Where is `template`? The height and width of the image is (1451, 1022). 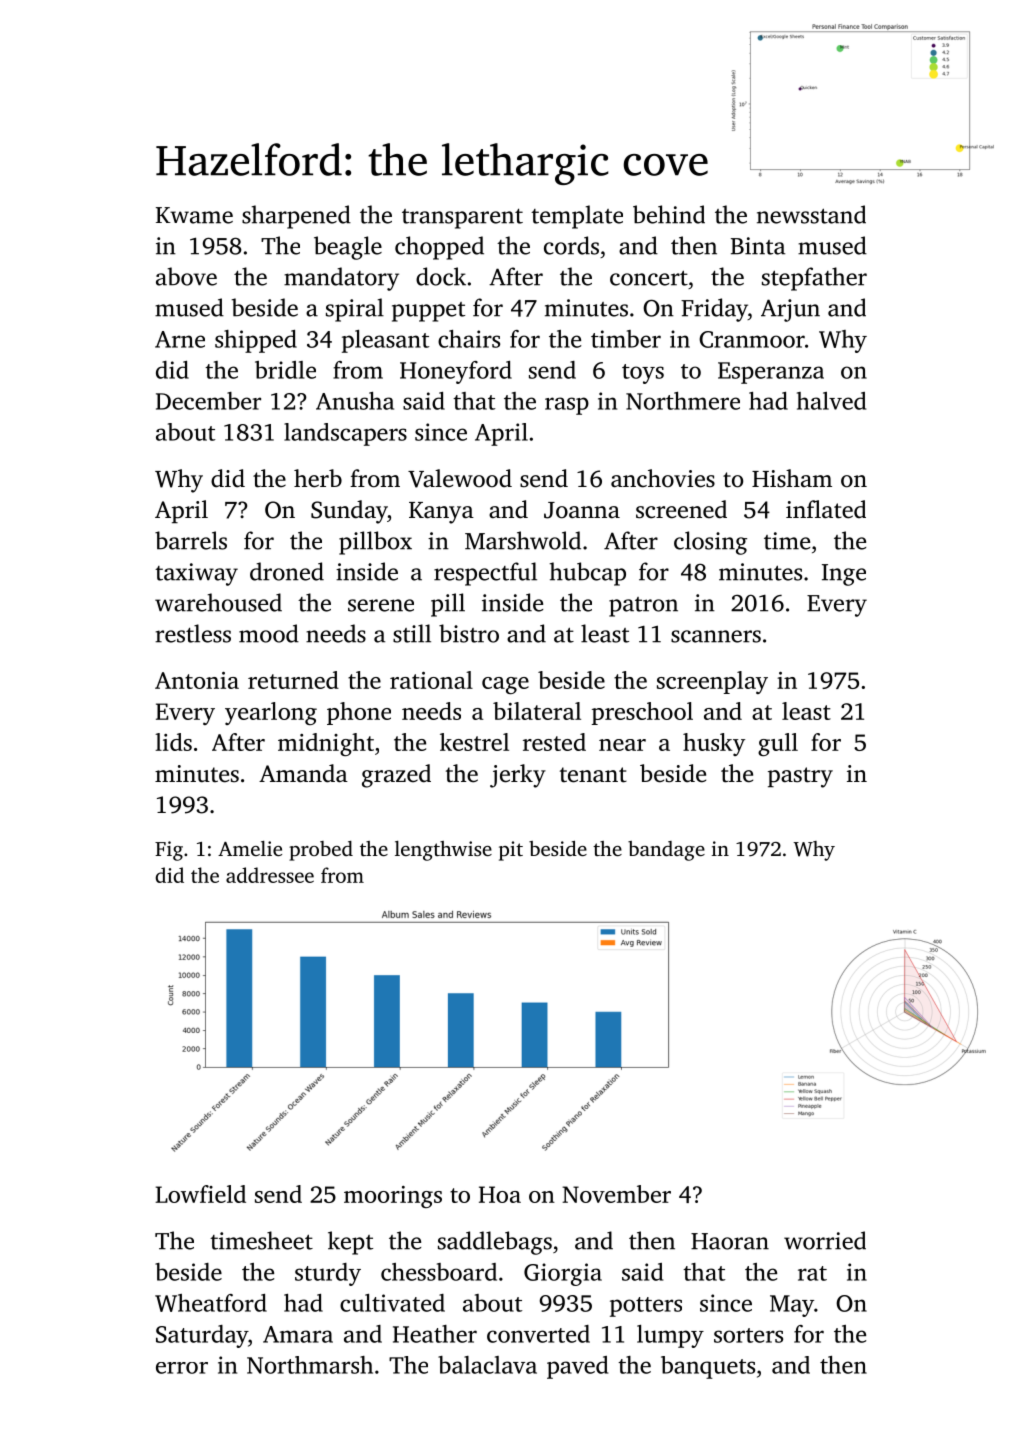 template is located at coordinates (577, 217).
